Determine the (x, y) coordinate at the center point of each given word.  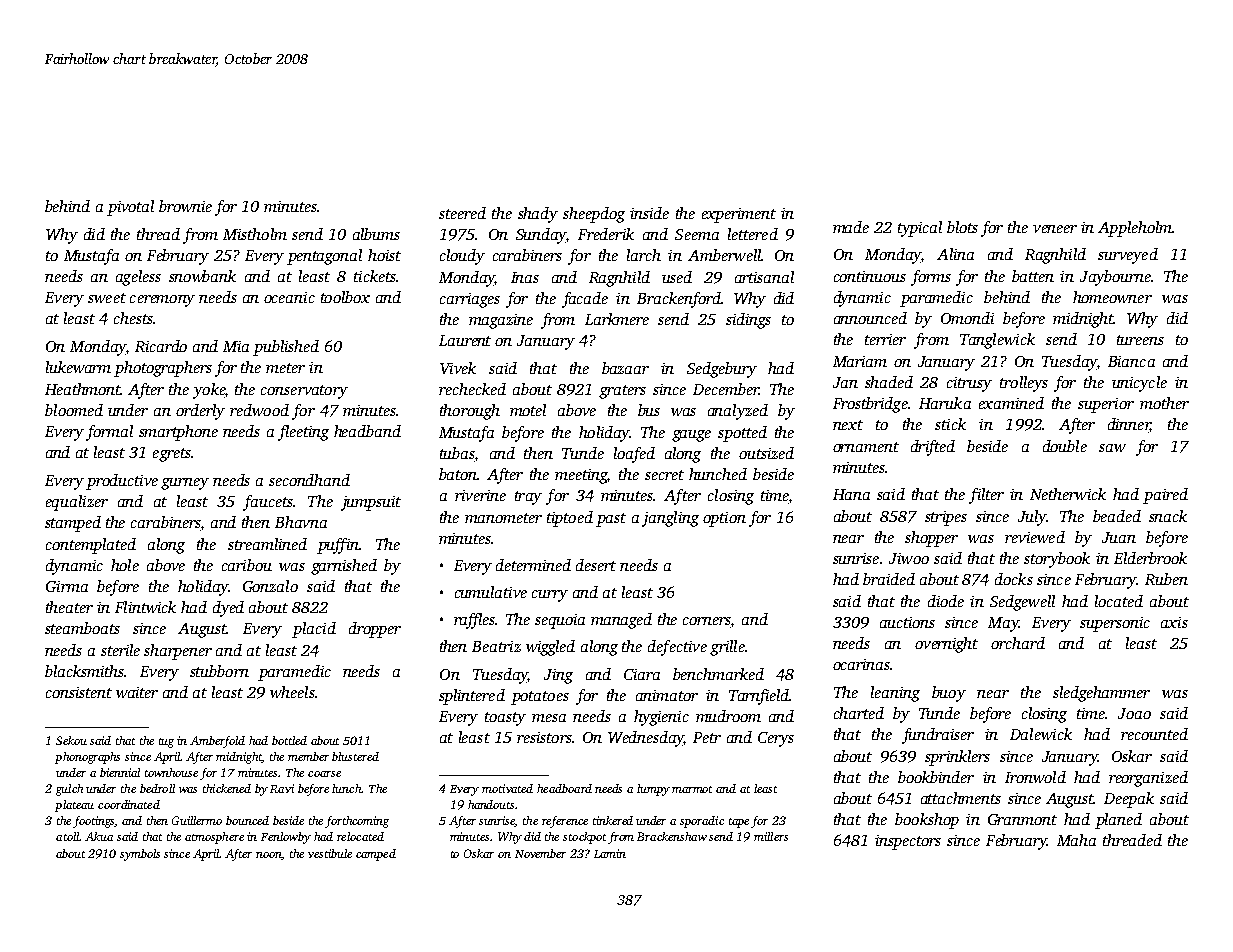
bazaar (625, 368)
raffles (475, 621)
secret (664, 475)
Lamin (610, 853)
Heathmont (83, 389)
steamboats (82, 628)
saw (1112, 448)
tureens (1140, 340)
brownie (185, 206)
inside (649, 213)
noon (269, 856)
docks (1014, 579)
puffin (338, 546)
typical (920, 229)
